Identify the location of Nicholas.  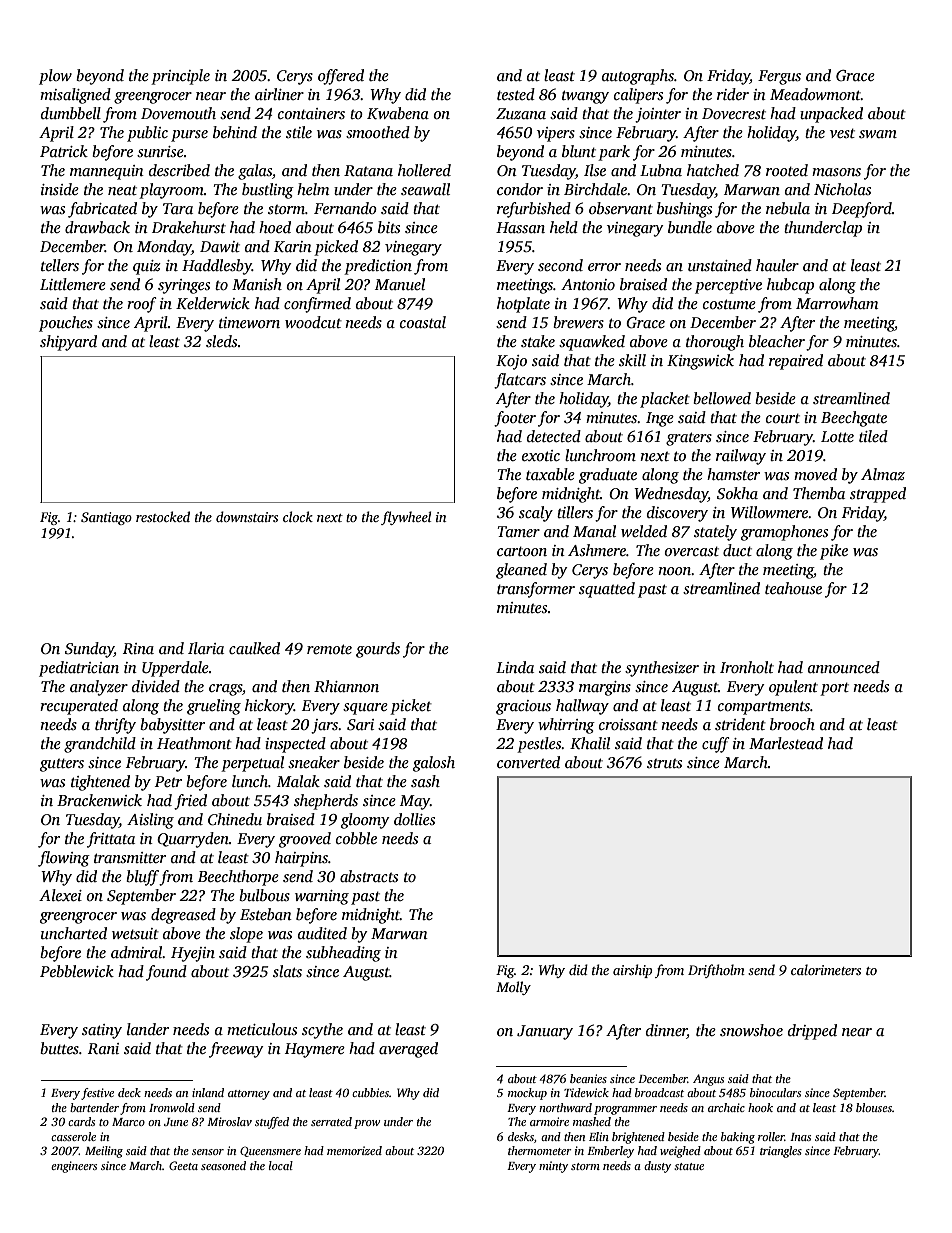
(842, 189).
